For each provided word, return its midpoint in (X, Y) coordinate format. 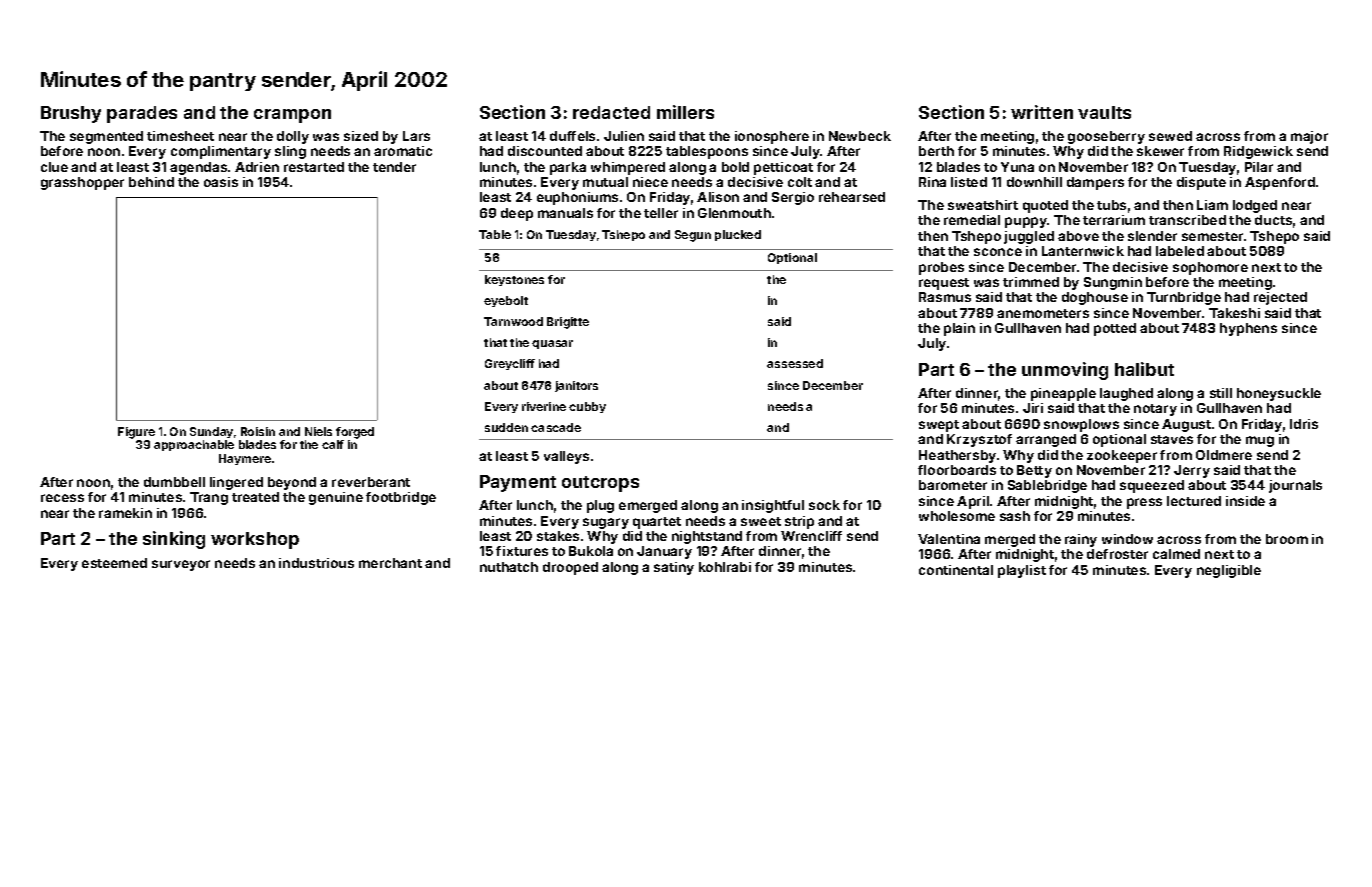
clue (54, 167)
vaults (1104, 112)
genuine (336, 498)
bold (735, 167)
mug (1260, 441)
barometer (953, 485)
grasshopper (82, 183)
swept (939, 426)
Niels (318, 431)
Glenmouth (734, 213)
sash (1015, 516)
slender (1152, 236)
